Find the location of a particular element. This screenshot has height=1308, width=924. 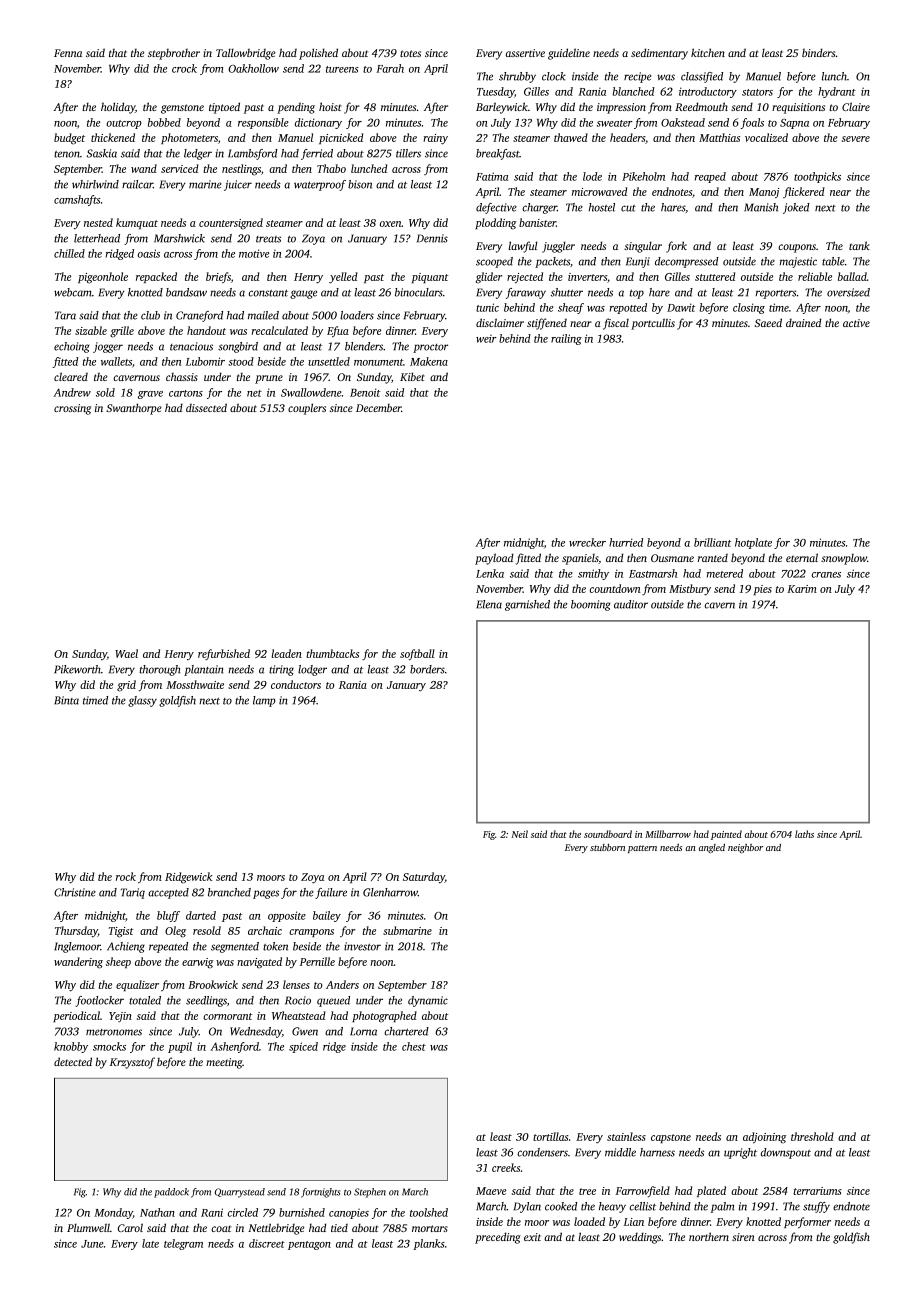

Fenna is located at coordinates (68, 53).
